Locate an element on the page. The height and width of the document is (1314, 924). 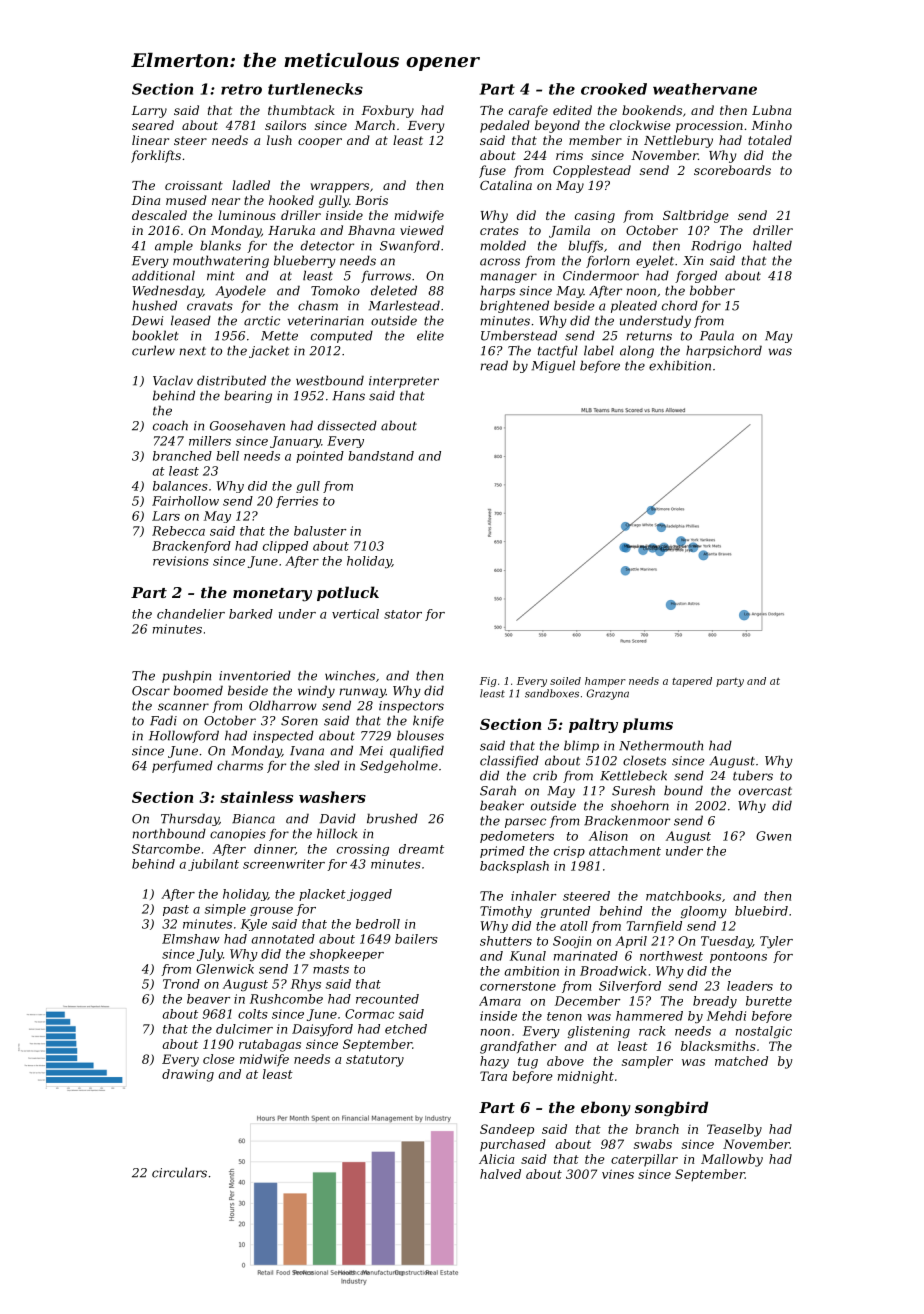
cooper is located at coordinates (320, 143).
